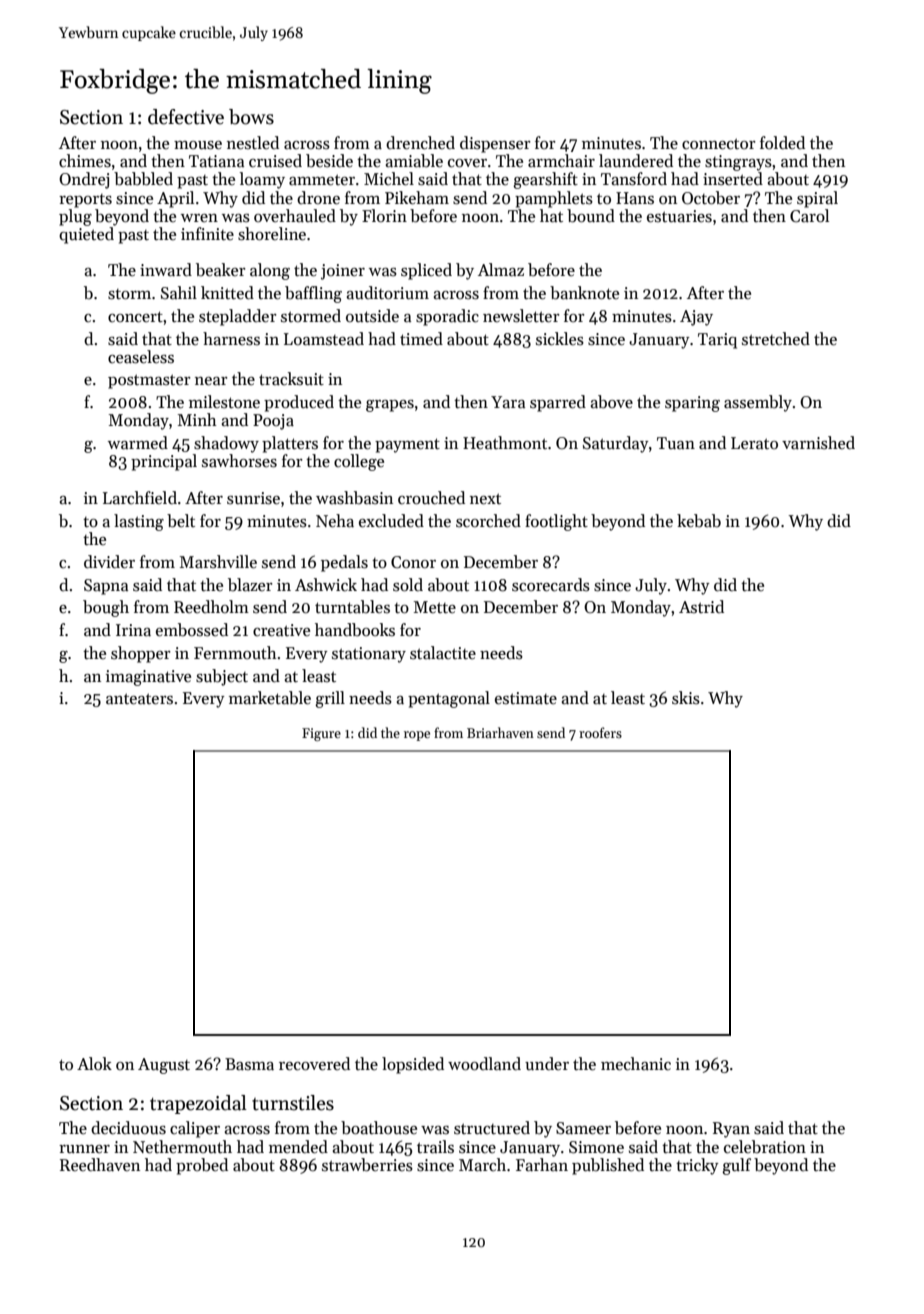  What do you see at coordinates (782, 143) in the image?
I see `folded` at bounding box center [782, 143].
